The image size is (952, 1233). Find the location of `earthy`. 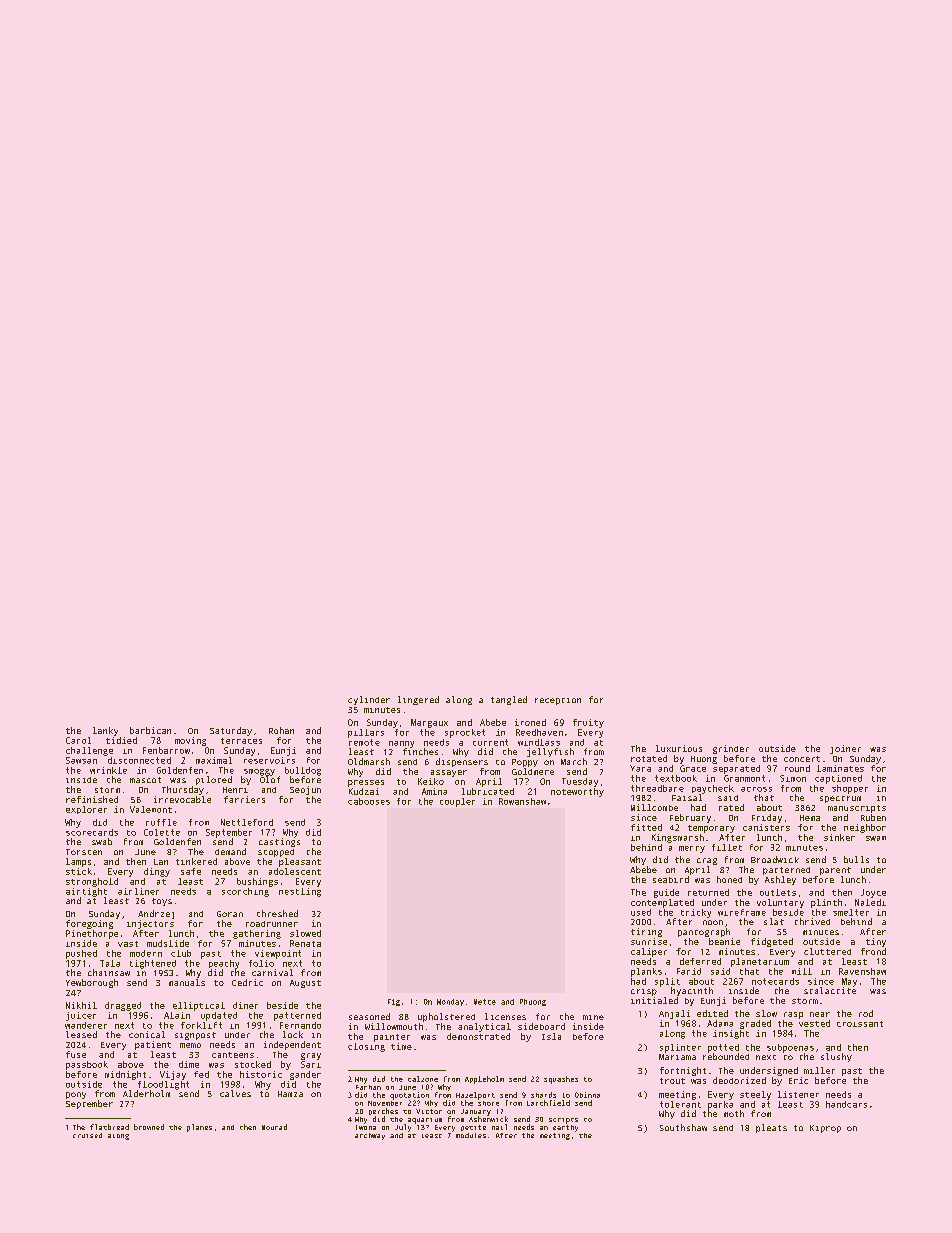

earthy is located at coordinates (565, 1128).
